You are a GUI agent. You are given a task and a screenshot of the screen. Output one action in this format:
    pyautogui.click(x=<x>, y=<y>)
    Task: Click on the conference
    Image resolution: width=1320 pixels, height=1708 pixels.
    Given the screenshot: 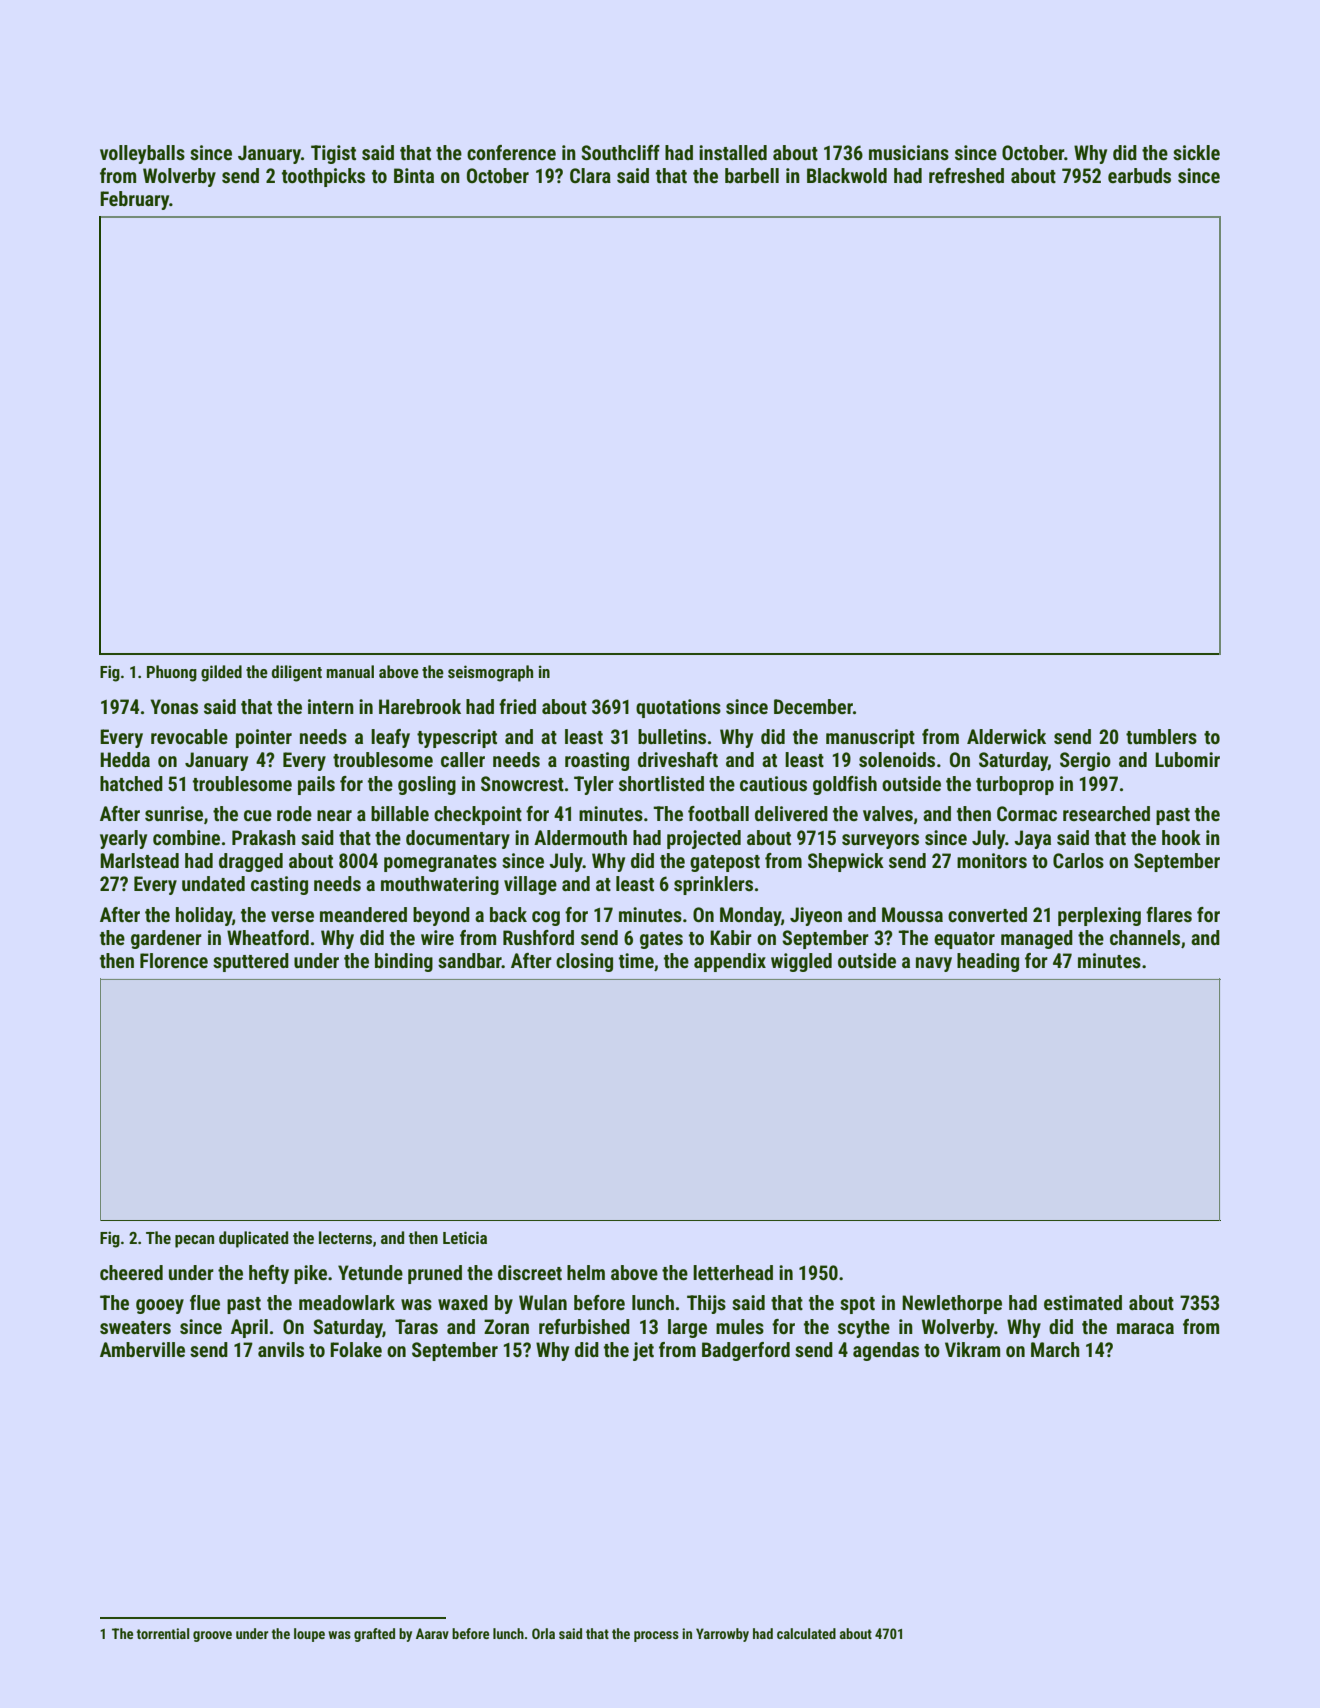 What is the action you would take?
    pyautogui.click(x=511, y=152)
